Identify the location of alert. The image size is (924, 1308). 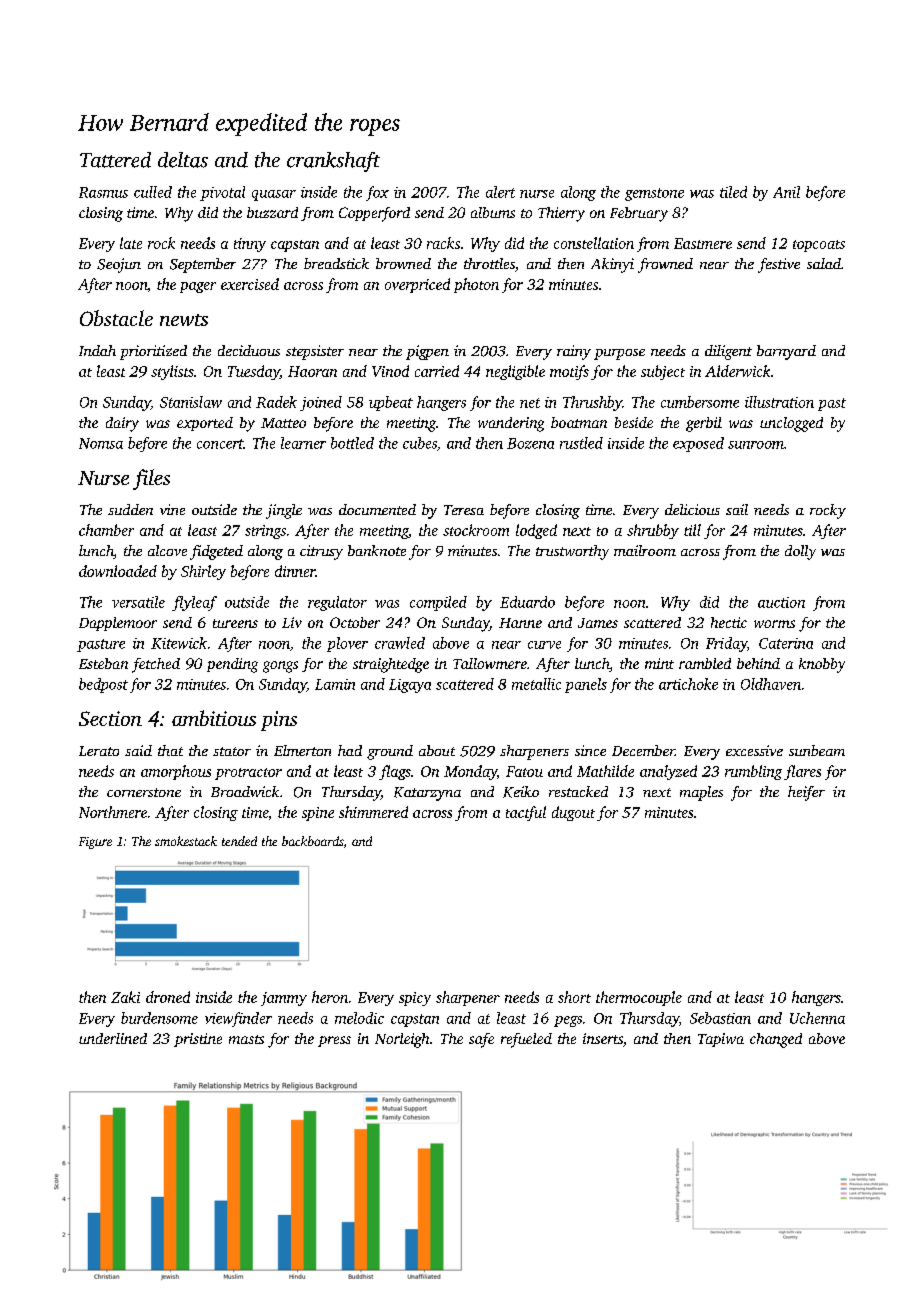
(500, 192).
